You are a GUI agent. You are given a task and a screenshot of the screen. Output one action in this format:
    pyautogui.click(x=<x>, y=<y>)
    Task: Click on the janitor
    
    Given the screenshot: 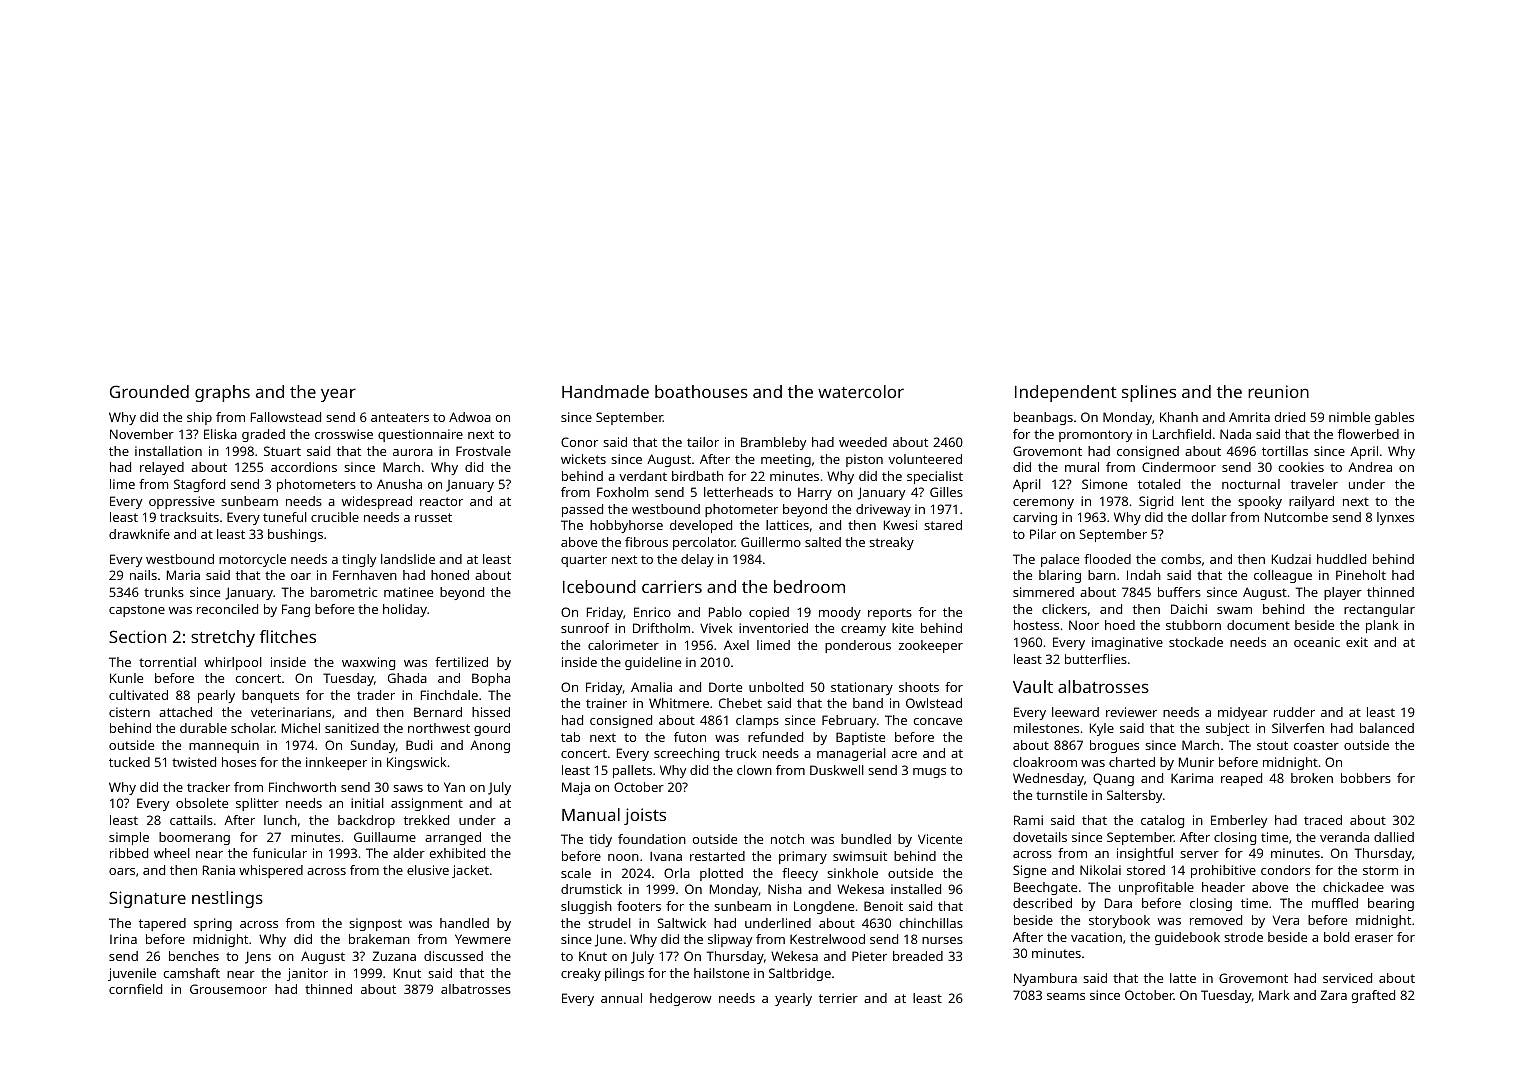 What is the action you would take?
    pyautogui.click(x=307, y=974)
